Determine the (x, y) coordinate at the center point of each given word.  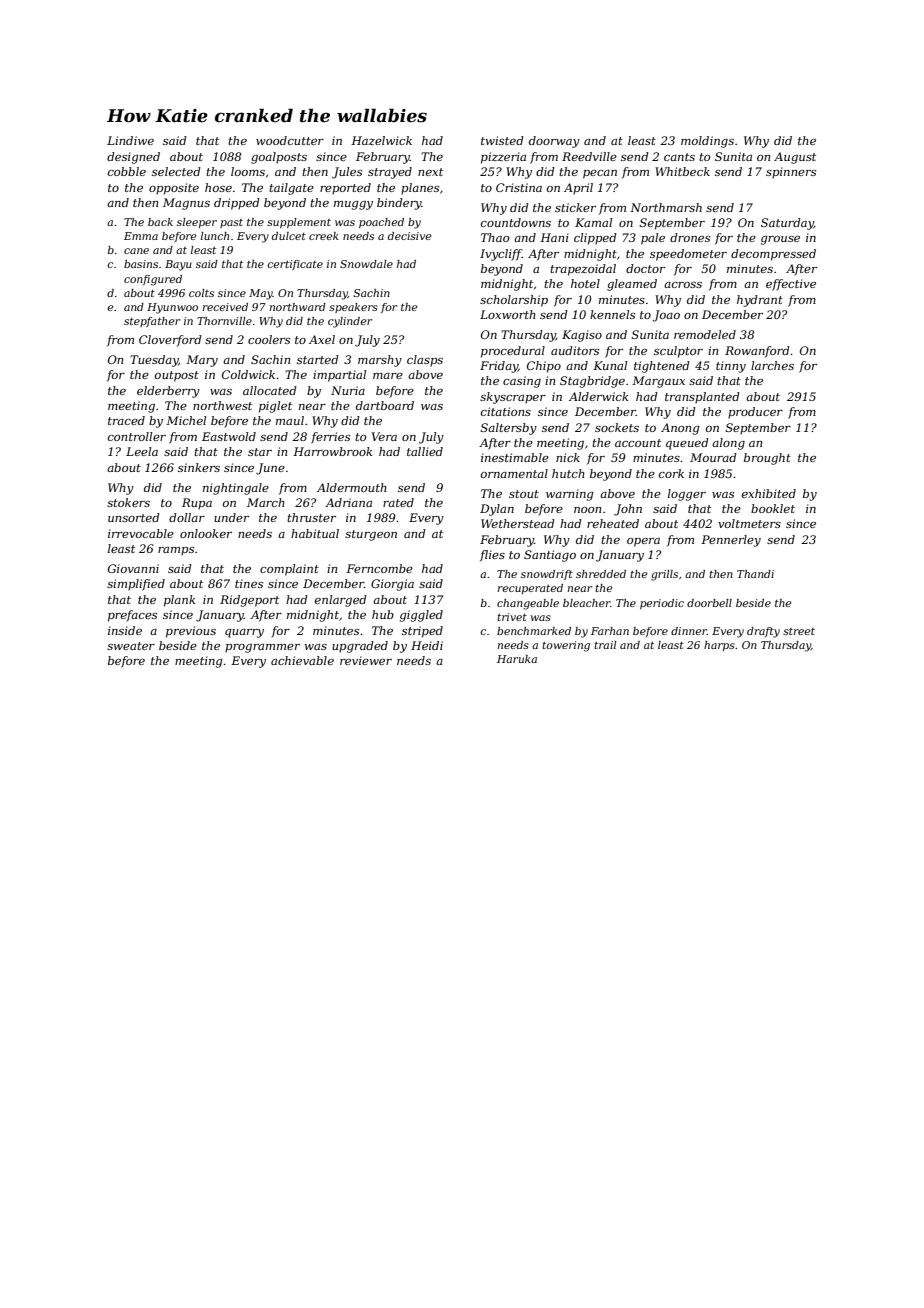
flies (492, 556)
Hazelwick (381, 140)
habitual (315, 533)
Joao (666, 316)
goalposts (279, 158)
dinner (689, 631)
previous (191, 632)
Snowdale (366, 264)
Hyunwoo (172, 308)
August (795, 158)
